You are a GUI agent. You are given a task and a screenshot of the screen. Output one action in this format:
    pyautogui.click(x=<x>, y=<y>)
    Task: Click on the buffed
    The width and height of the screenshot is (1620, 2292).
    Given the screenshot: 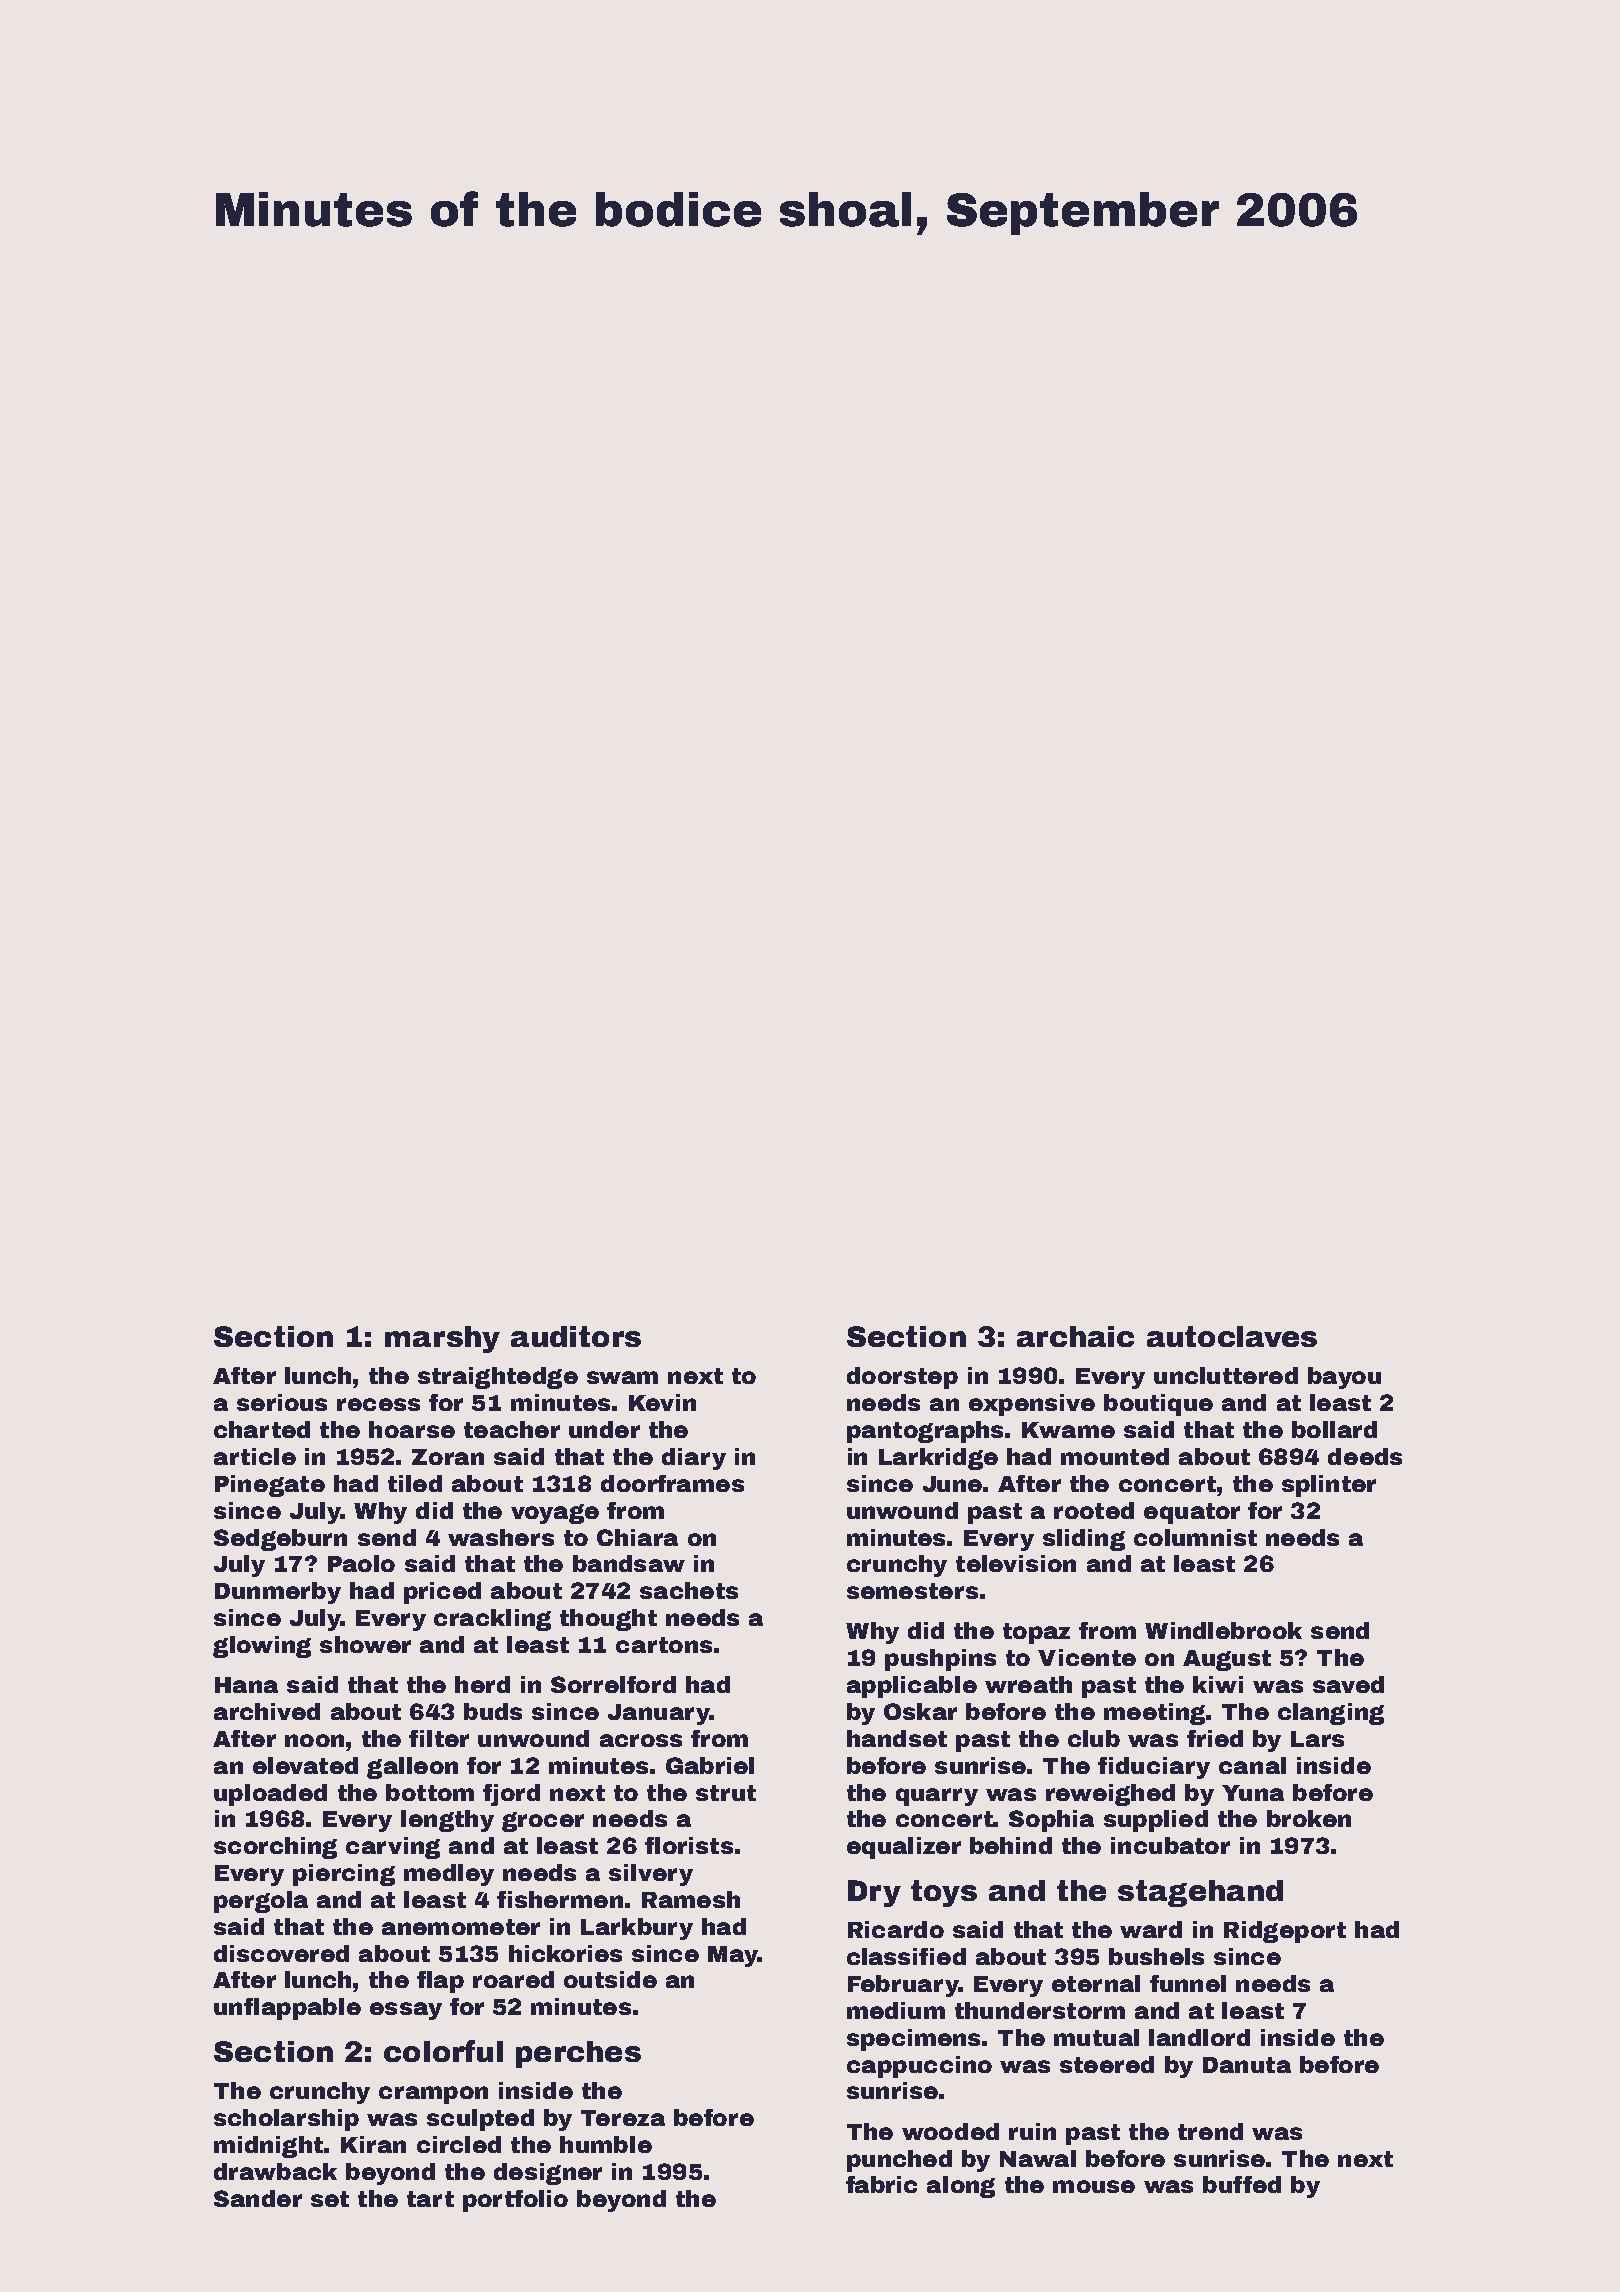 What is the action you would take?
    pyautogui.click(x=1242, y=2184)
